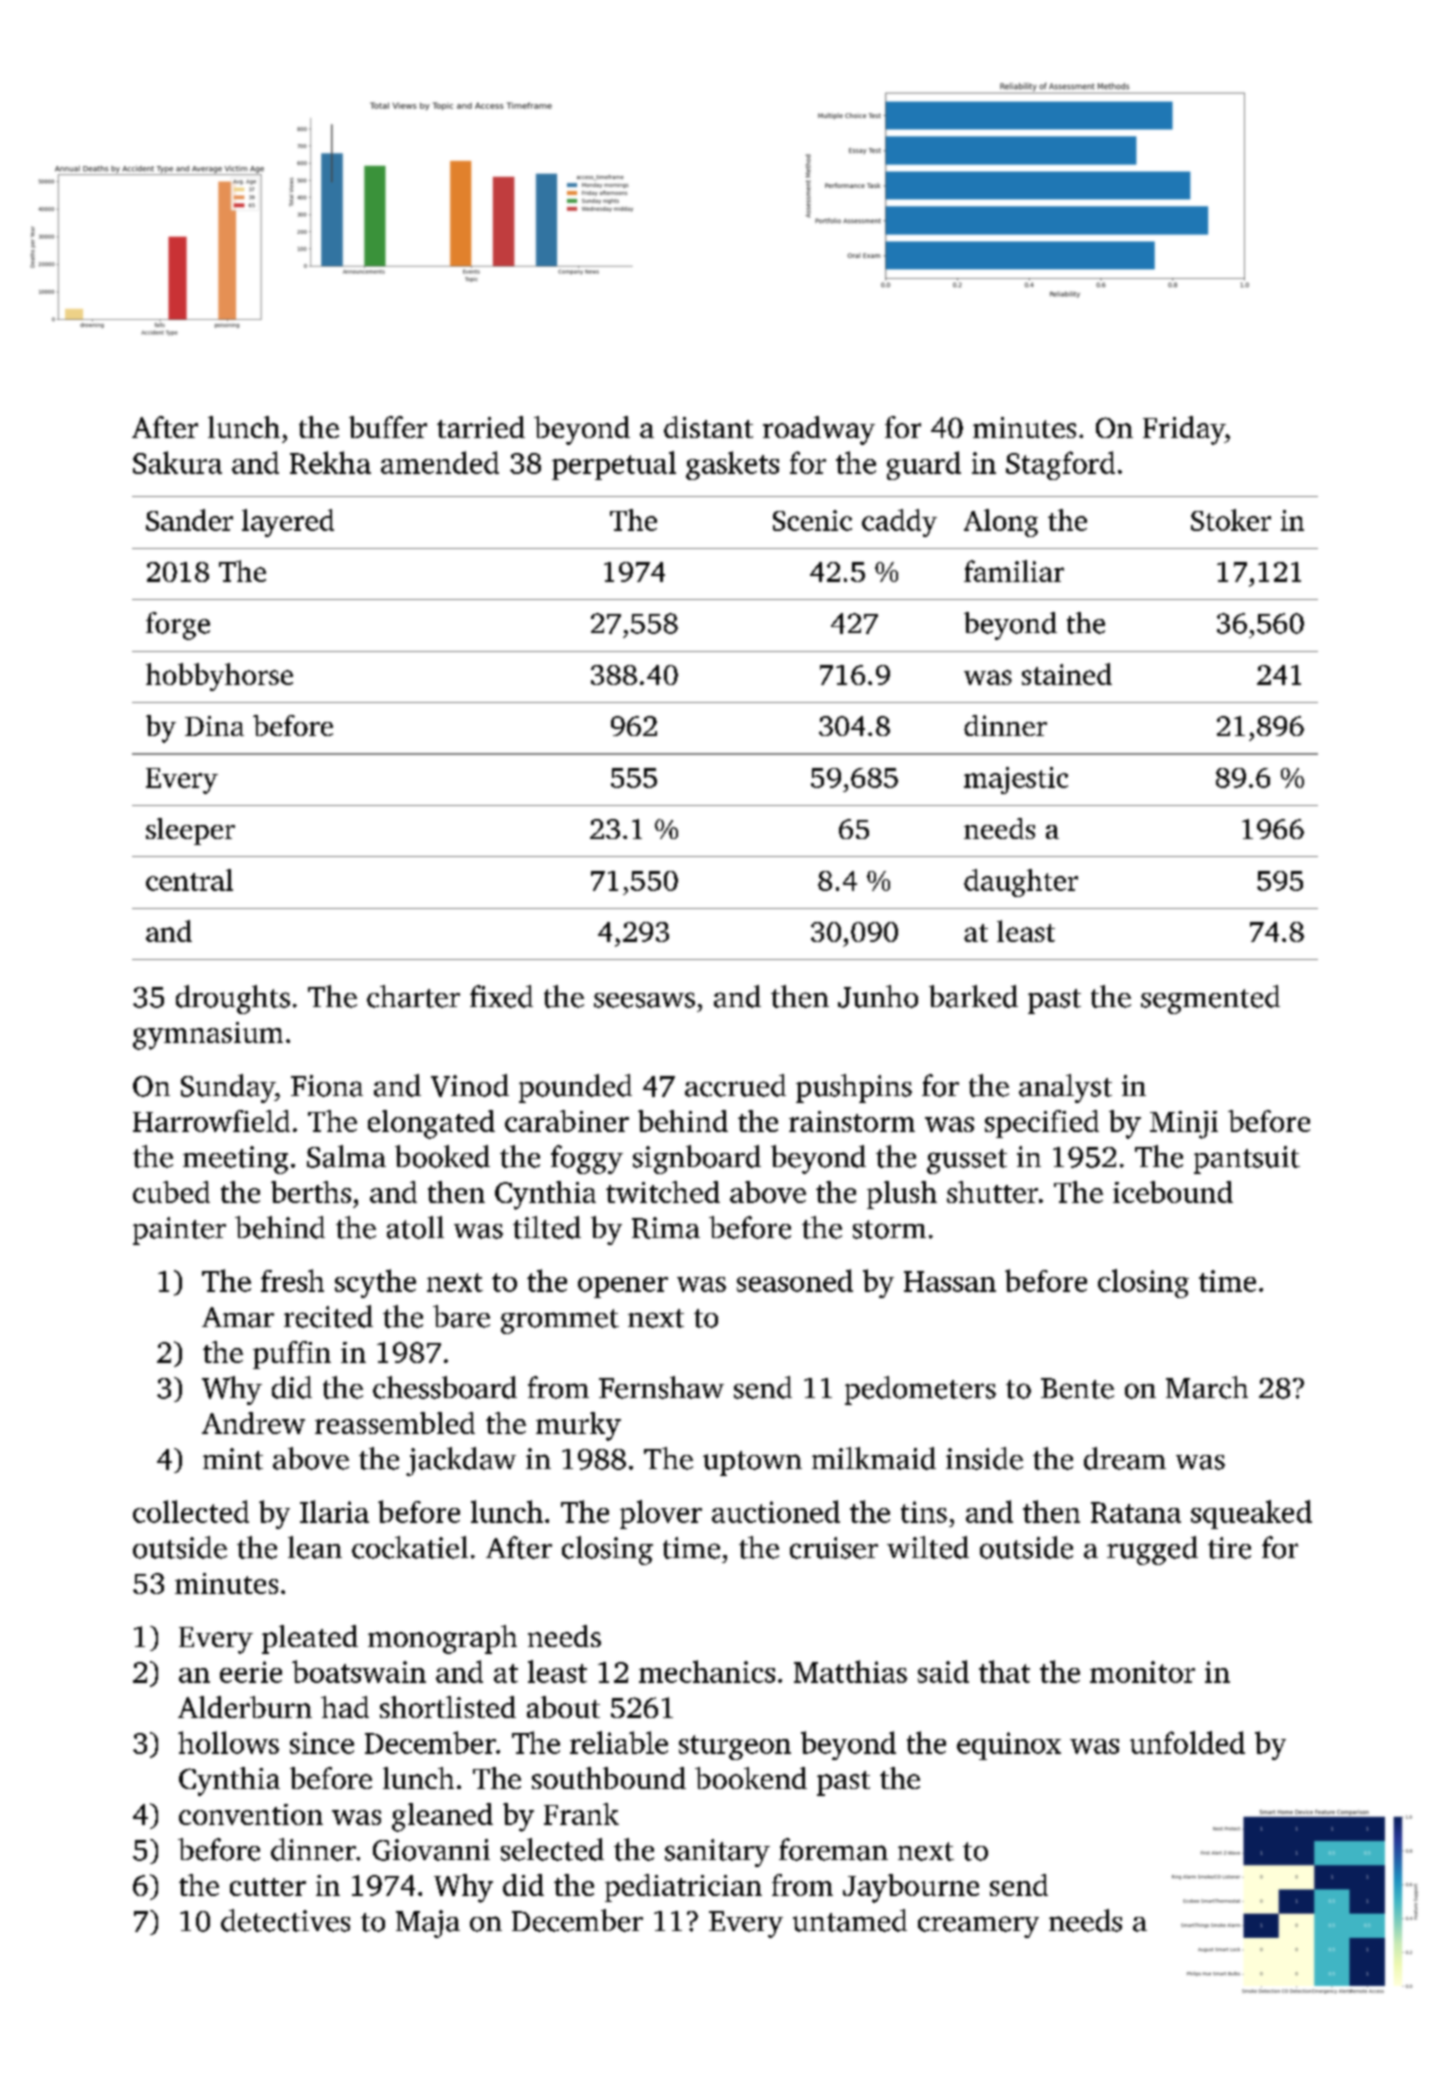 This document has width=1450, height=2100. I want to click on stained, so click(1067, 674).
